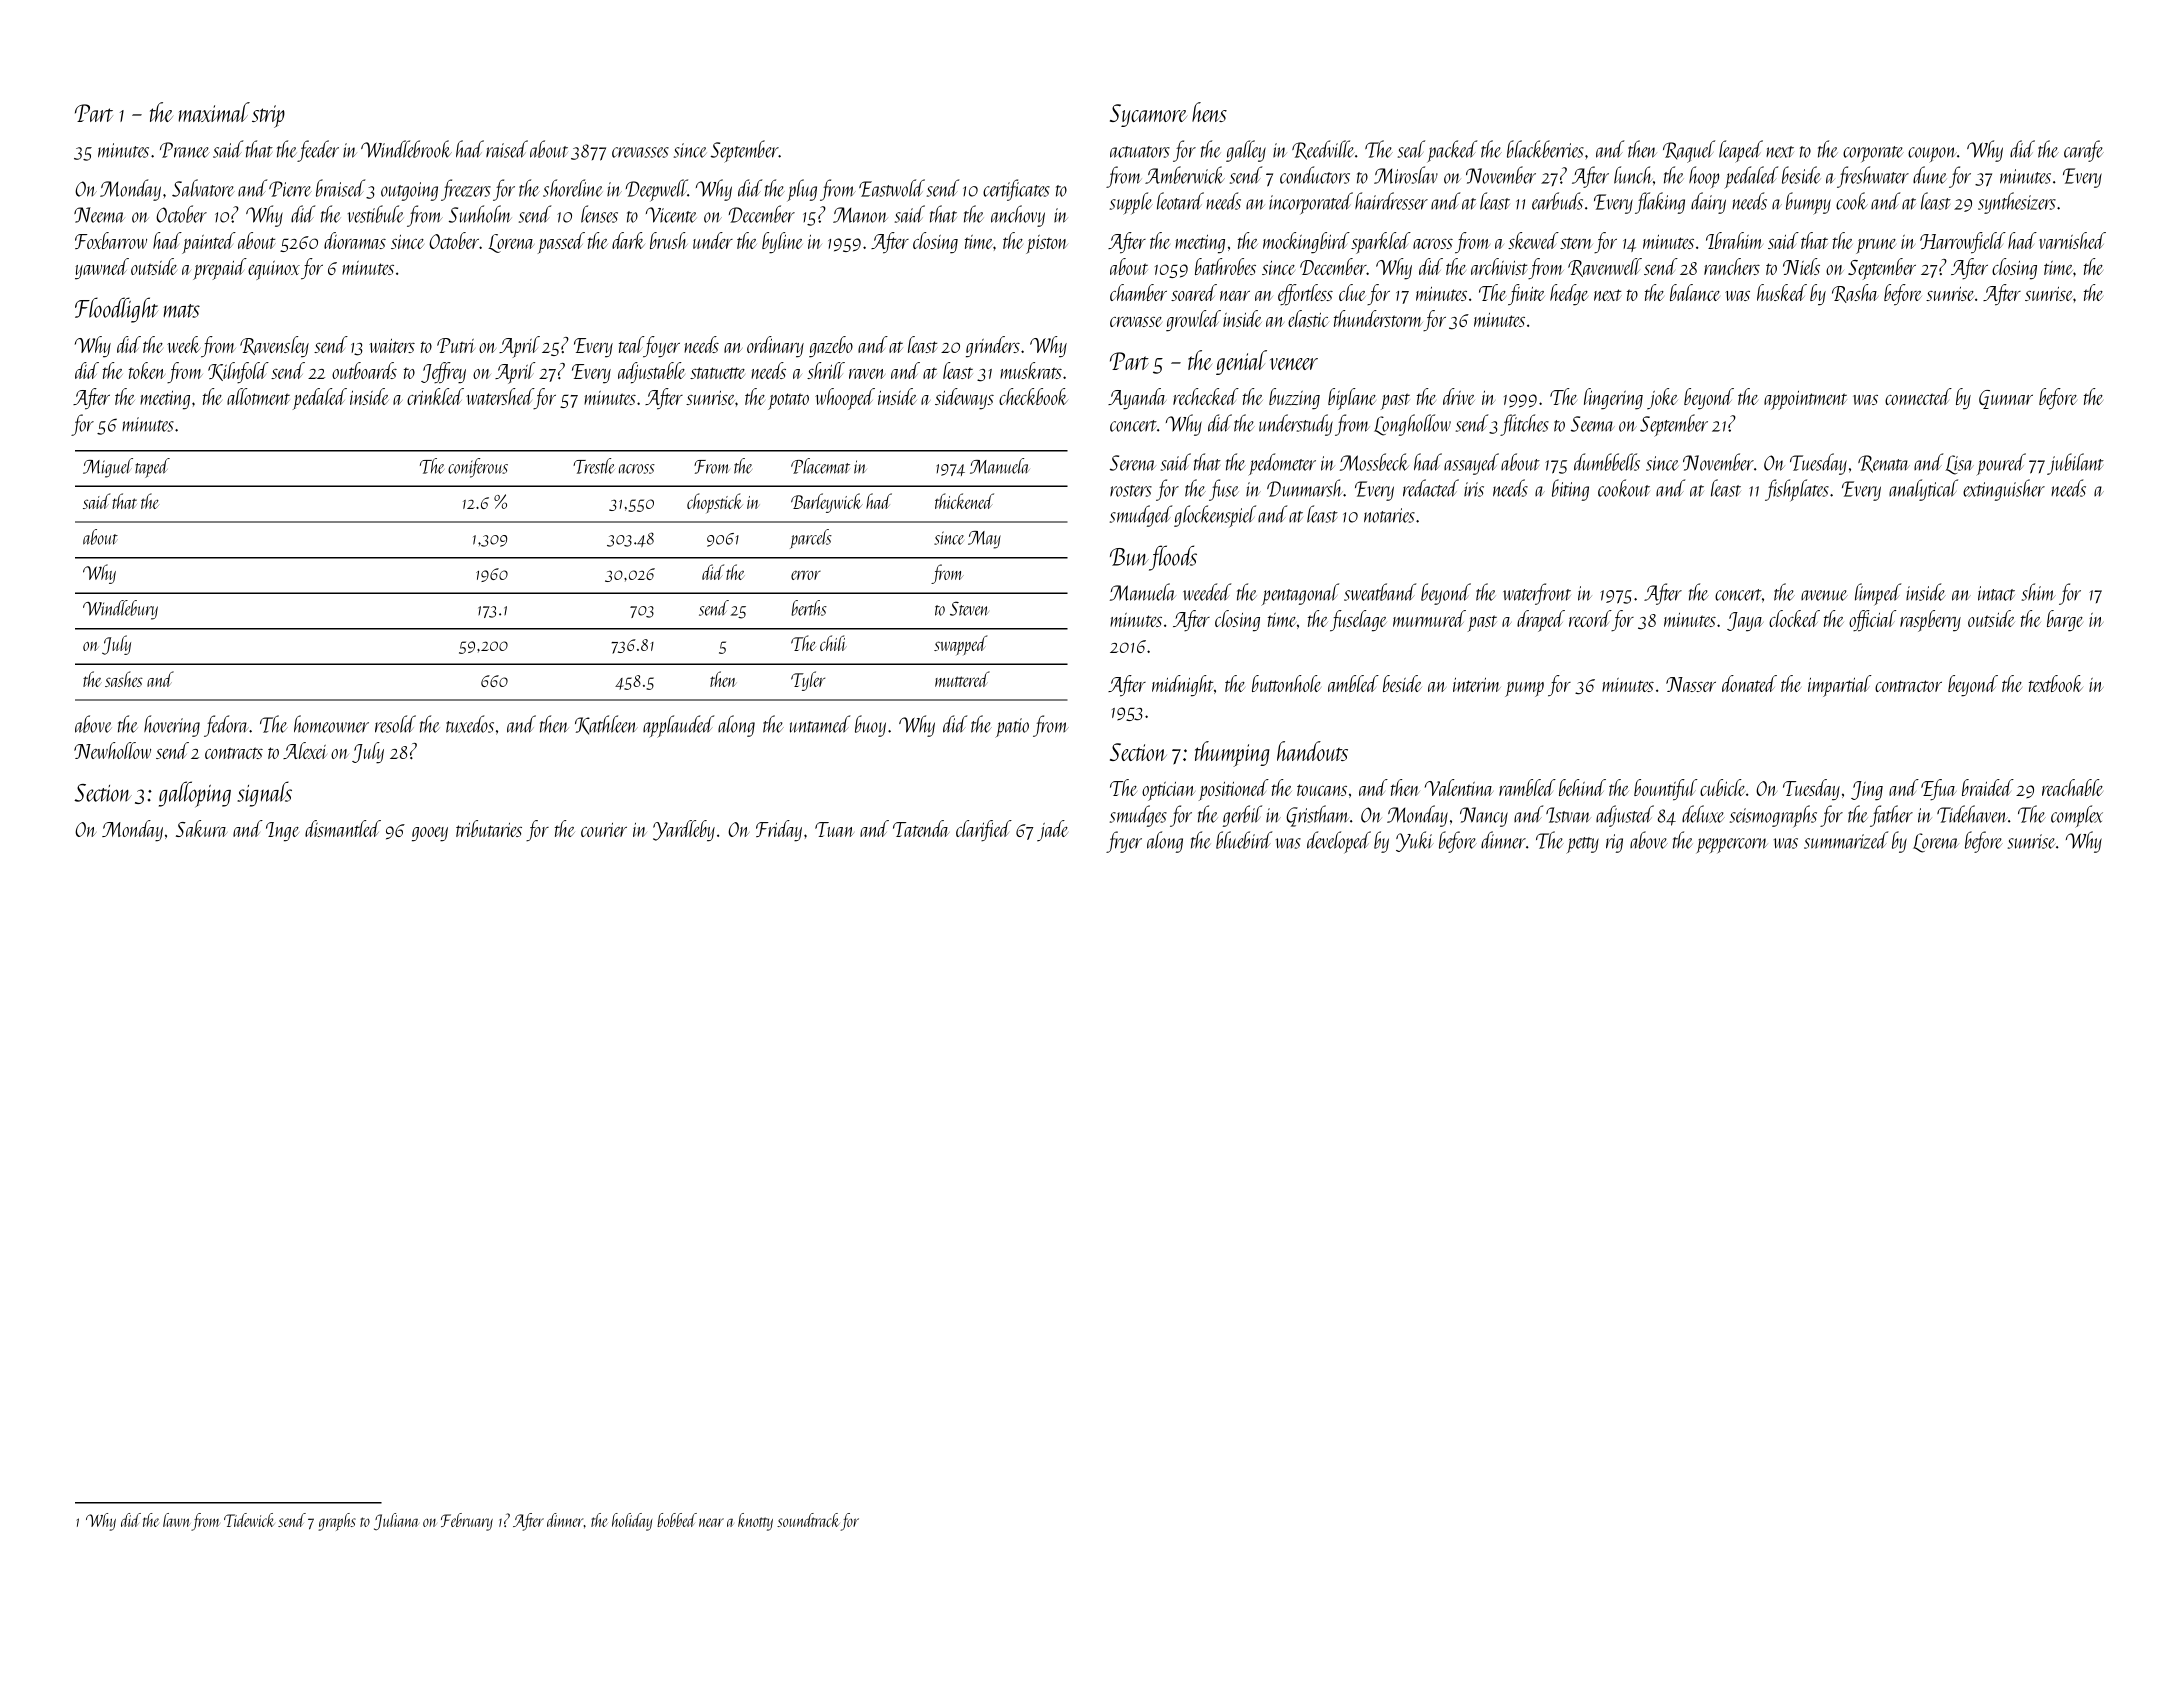  I want to click on Pierre, so click(290, 189).
